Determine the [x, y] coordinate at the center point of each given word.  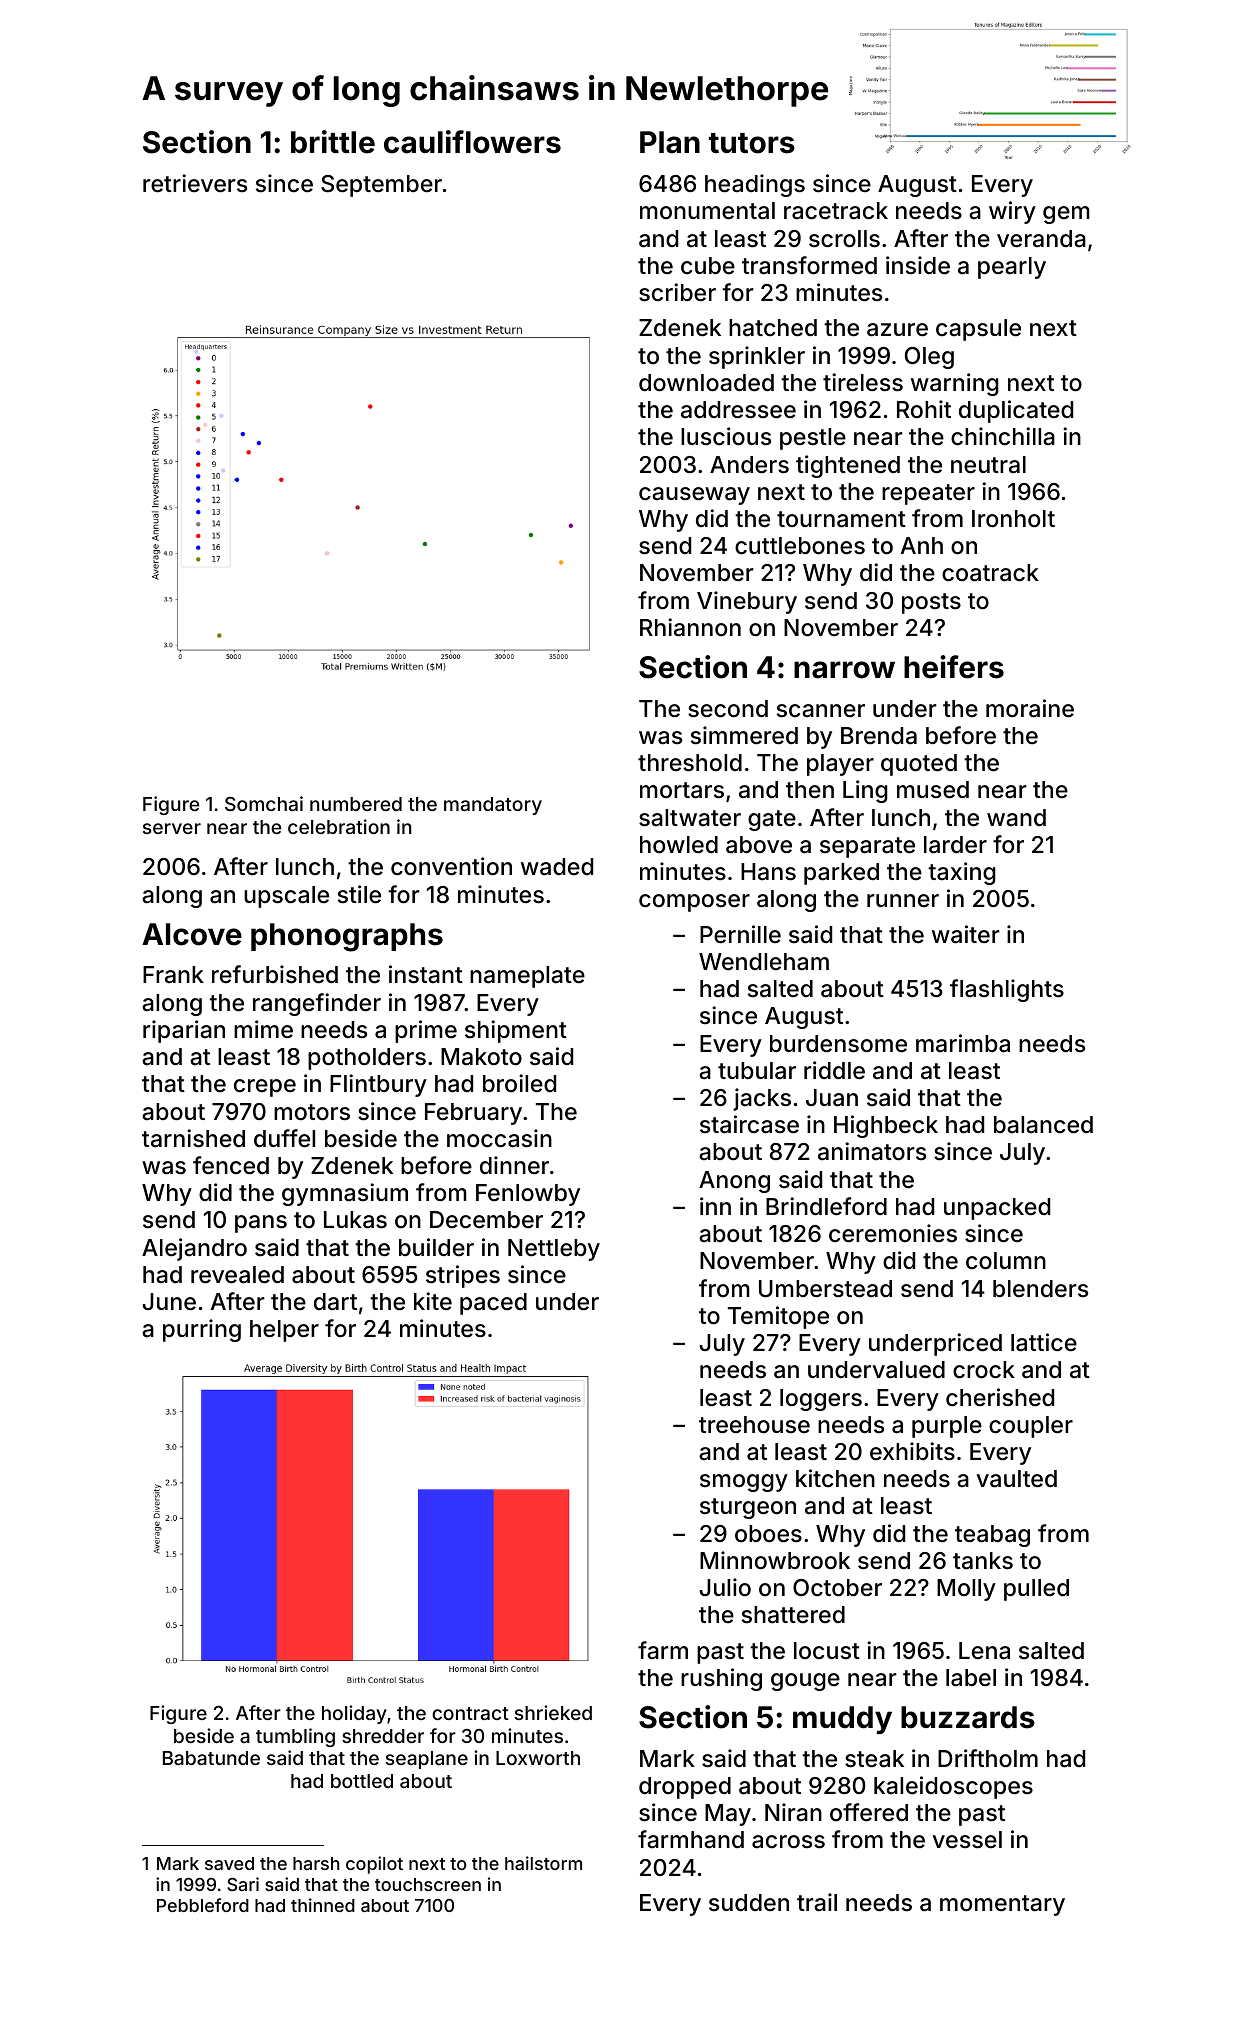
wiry [1012, 212]
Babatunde [211, 1758]
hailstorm [543, 1863]
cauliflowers [472, 142]
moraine [1030, 708]
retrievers [195, 183]
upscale [286, 897]
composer [694, 903]
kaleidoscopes [953, 1787]
